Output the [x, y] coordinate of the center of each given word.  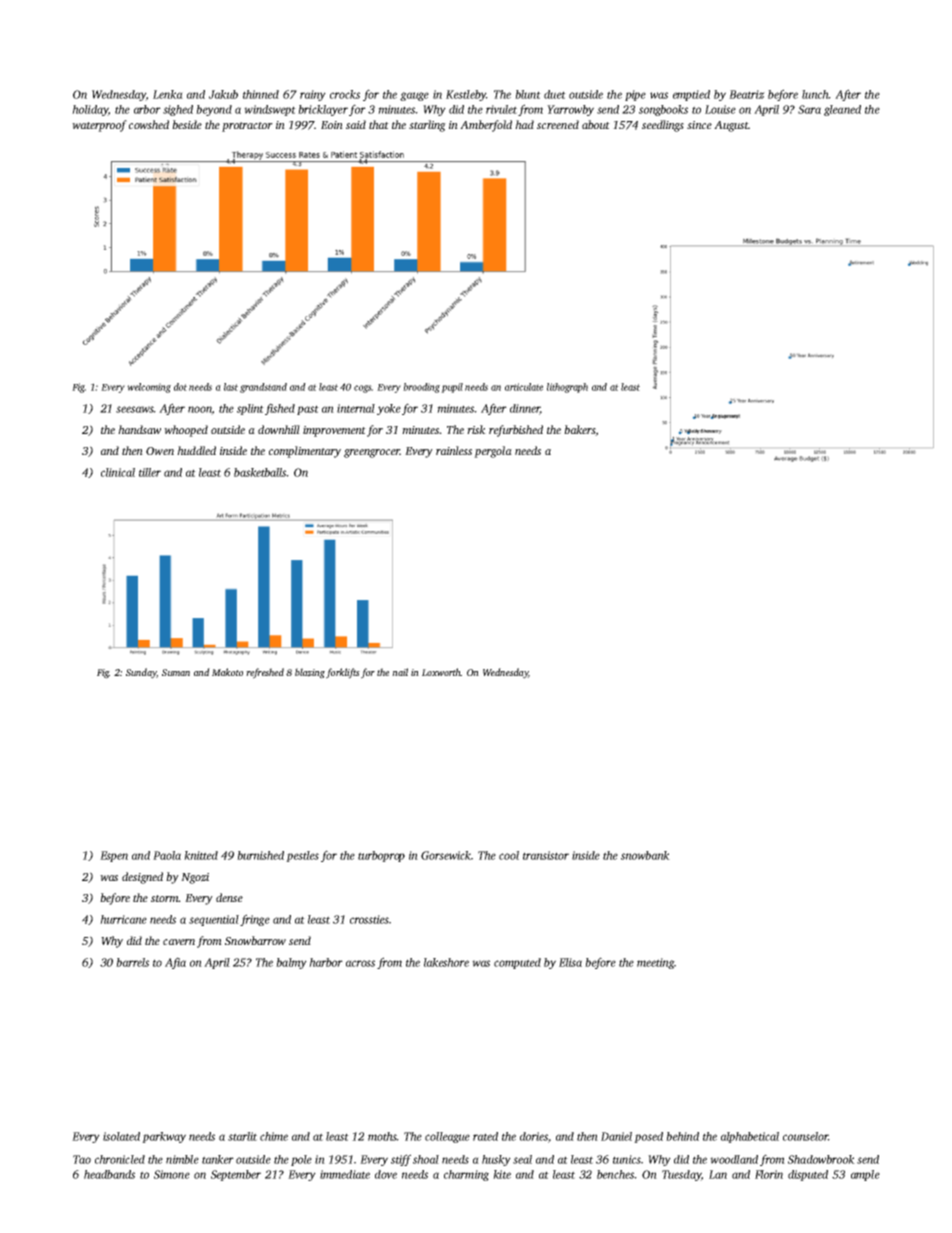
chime [274, 1136]
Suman [176, 672]
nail [400, 672]
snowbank [645, 855]
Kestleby [466, 95]
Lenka [168, 94]
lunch [815, 94]
